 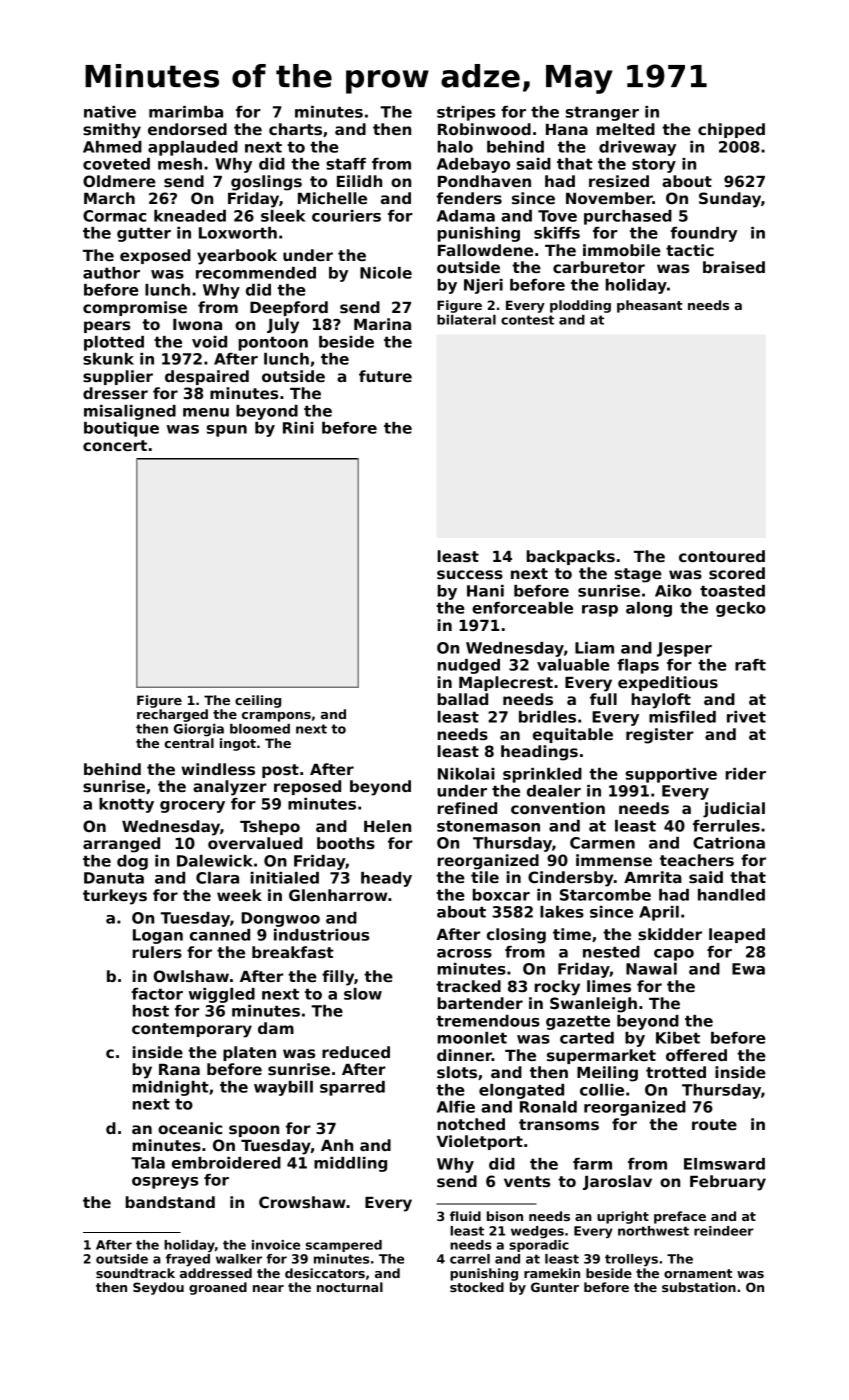 I want to click on marimba, so click(x=186, y=112).
